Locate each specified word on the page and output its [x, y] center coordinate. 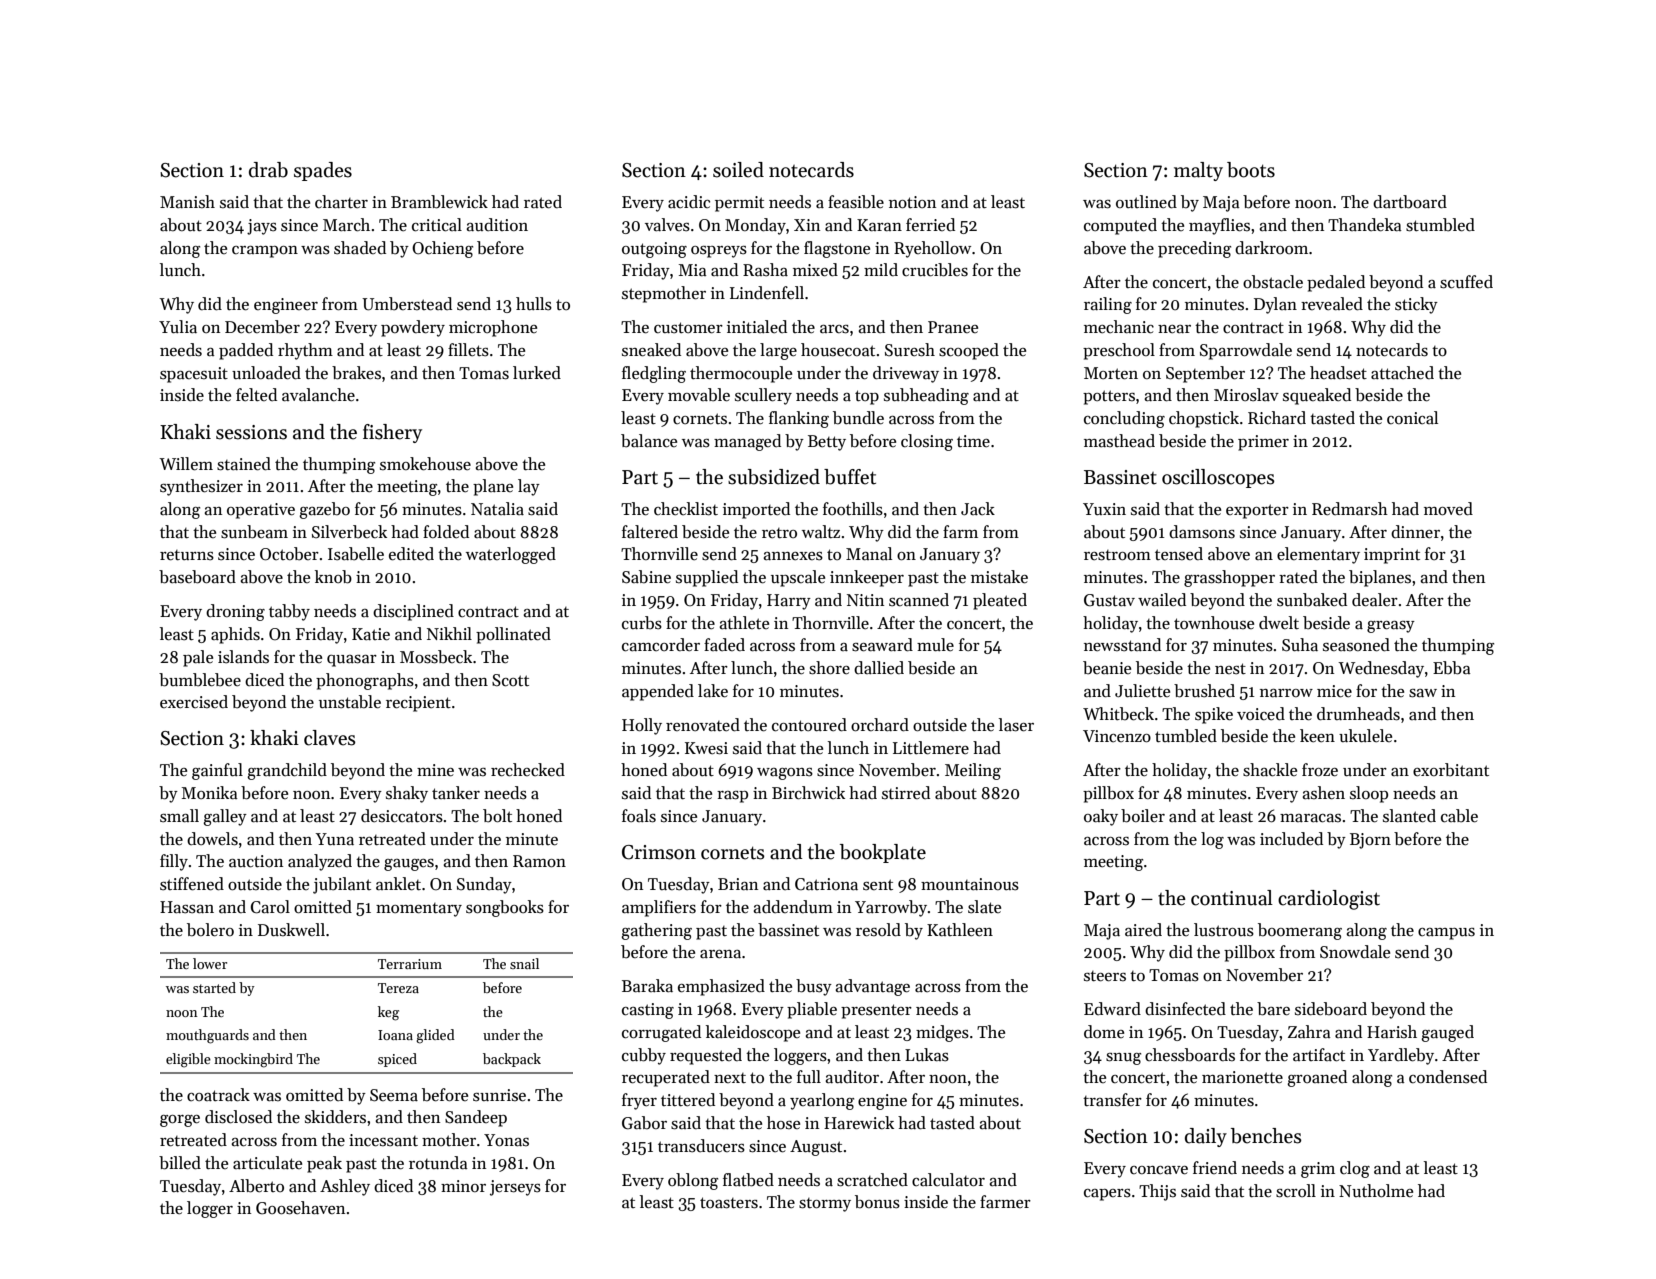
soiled [738, 170]
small [179, 816]
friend [1215, 1167]
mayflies [1219, 226]
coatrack [218, 1095]
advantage [872, 987]
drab [268, 170]
